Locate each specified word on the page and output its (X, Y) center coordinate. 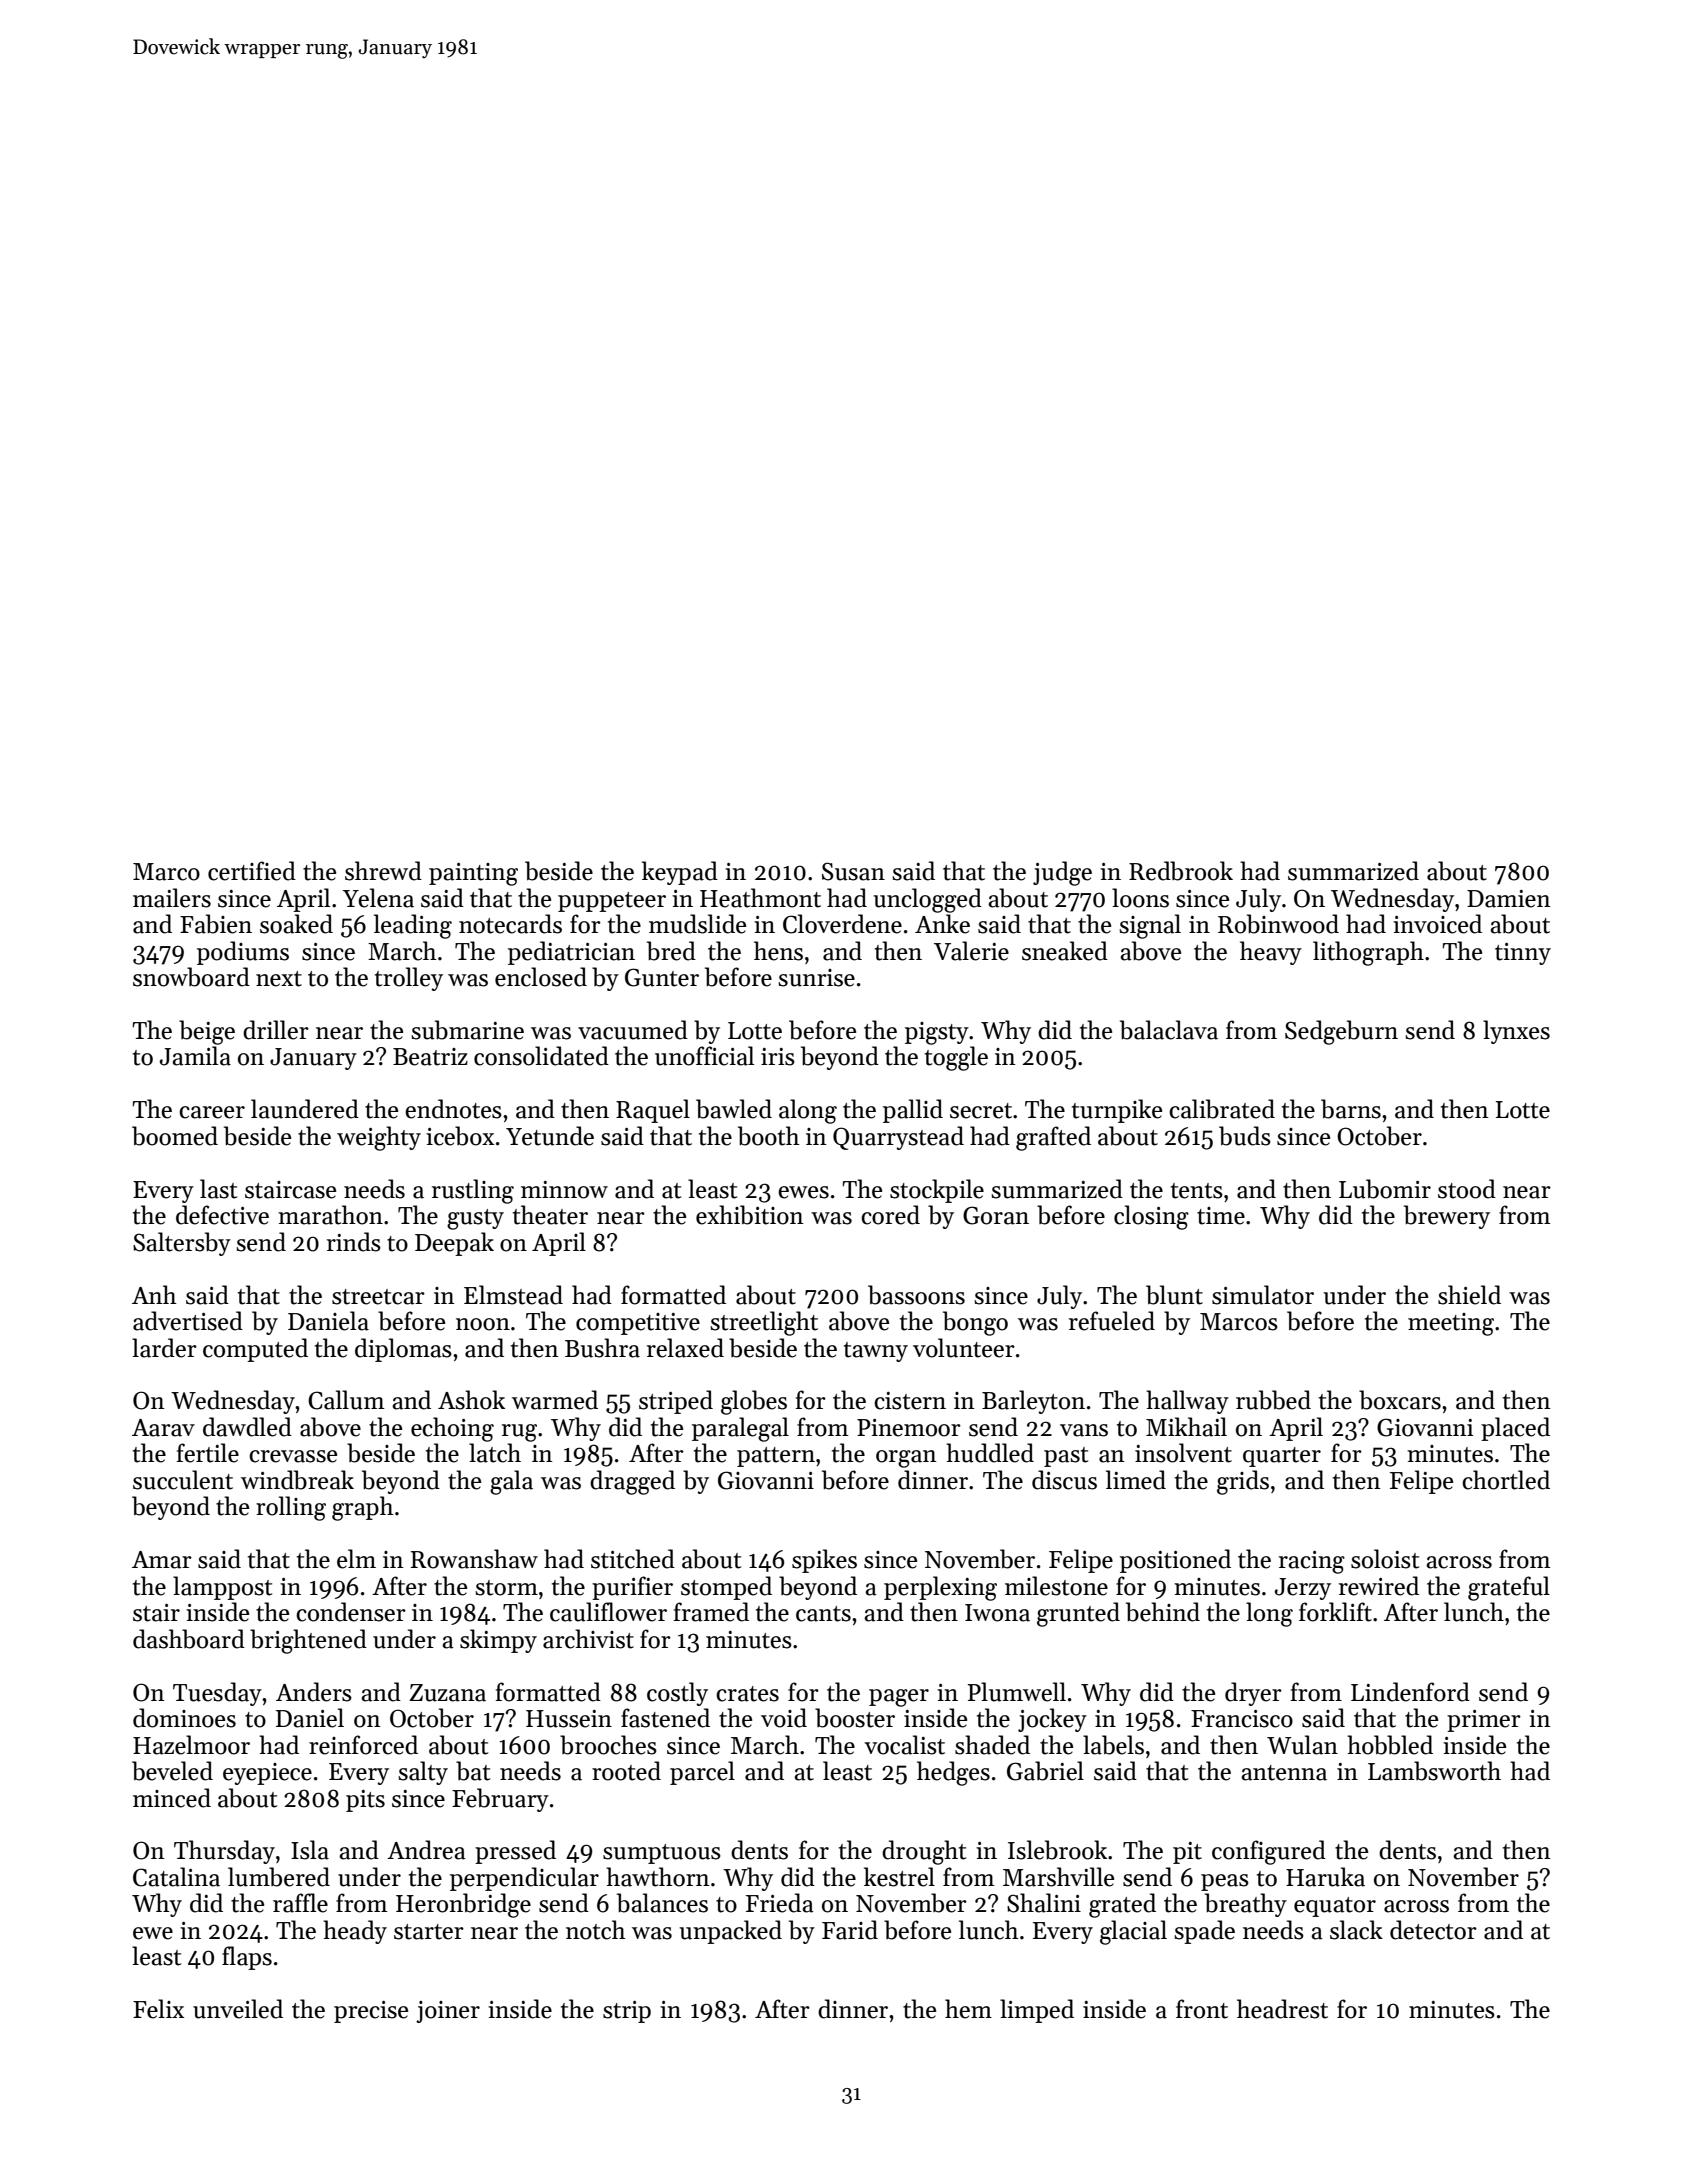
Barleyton (1033, 1402)
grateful (1509, 1588)
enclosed (541, 977)
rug (519, 1433)
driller (276, 1030)
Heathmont (760, 898)
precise (371, 2012)
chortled (1506, 1480)
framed (711, 1612)
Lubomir (1385, 1189)
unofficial (704, 1056)
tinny (1523, 954)
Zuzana (447, 1693)
